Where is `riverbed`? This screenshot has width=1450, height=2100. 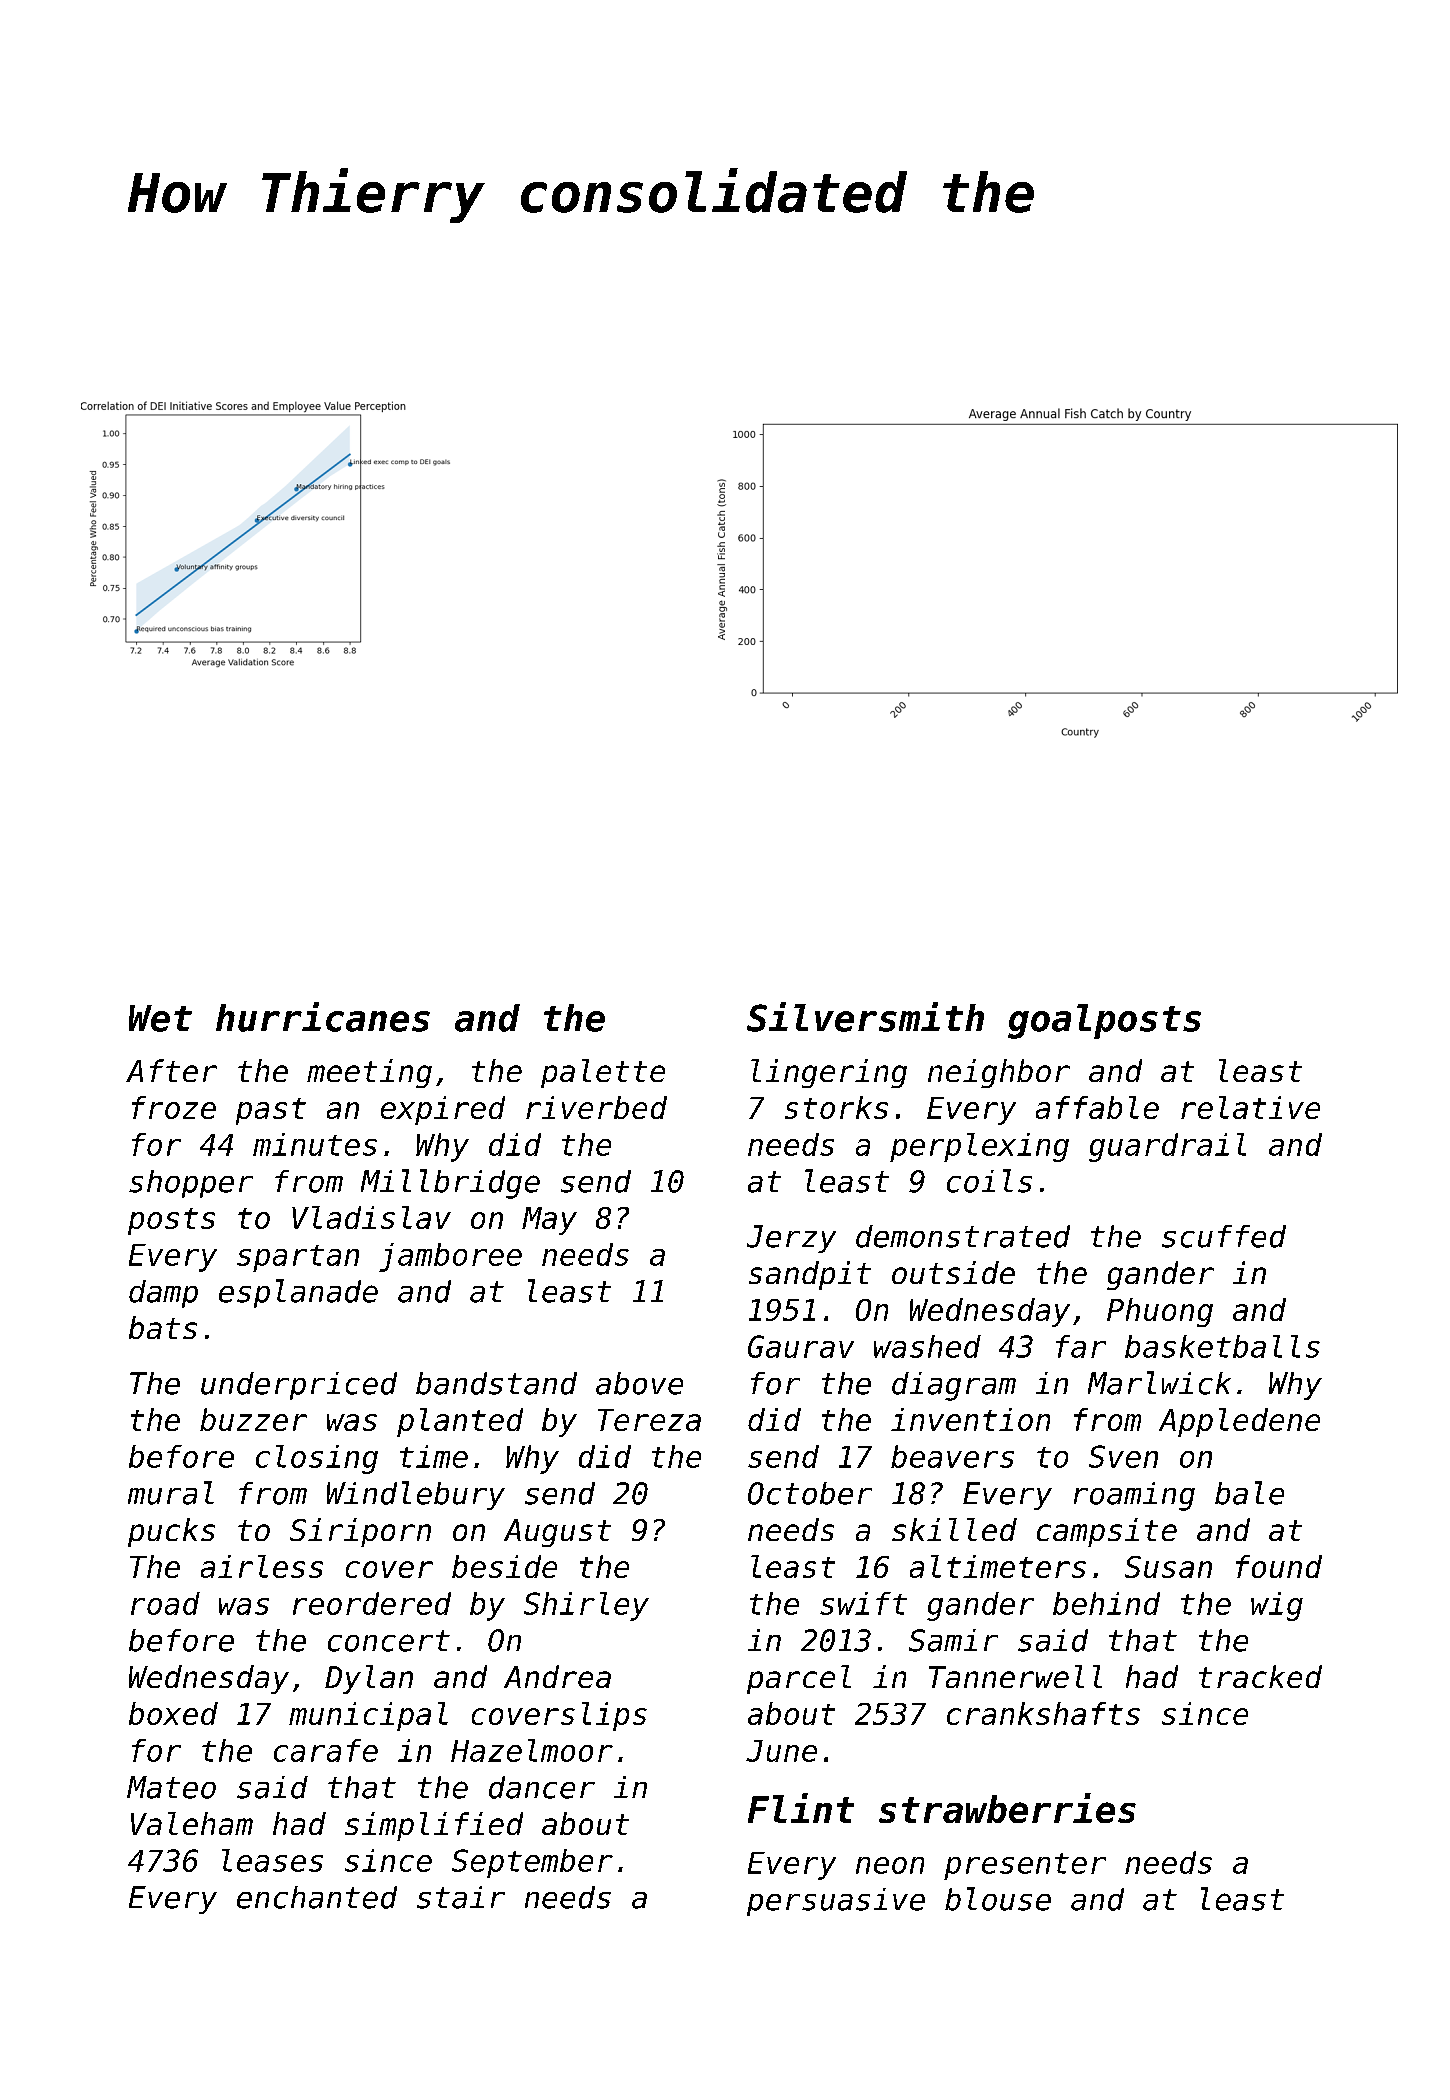 riverbed is located at coordinates (596, 1107).
